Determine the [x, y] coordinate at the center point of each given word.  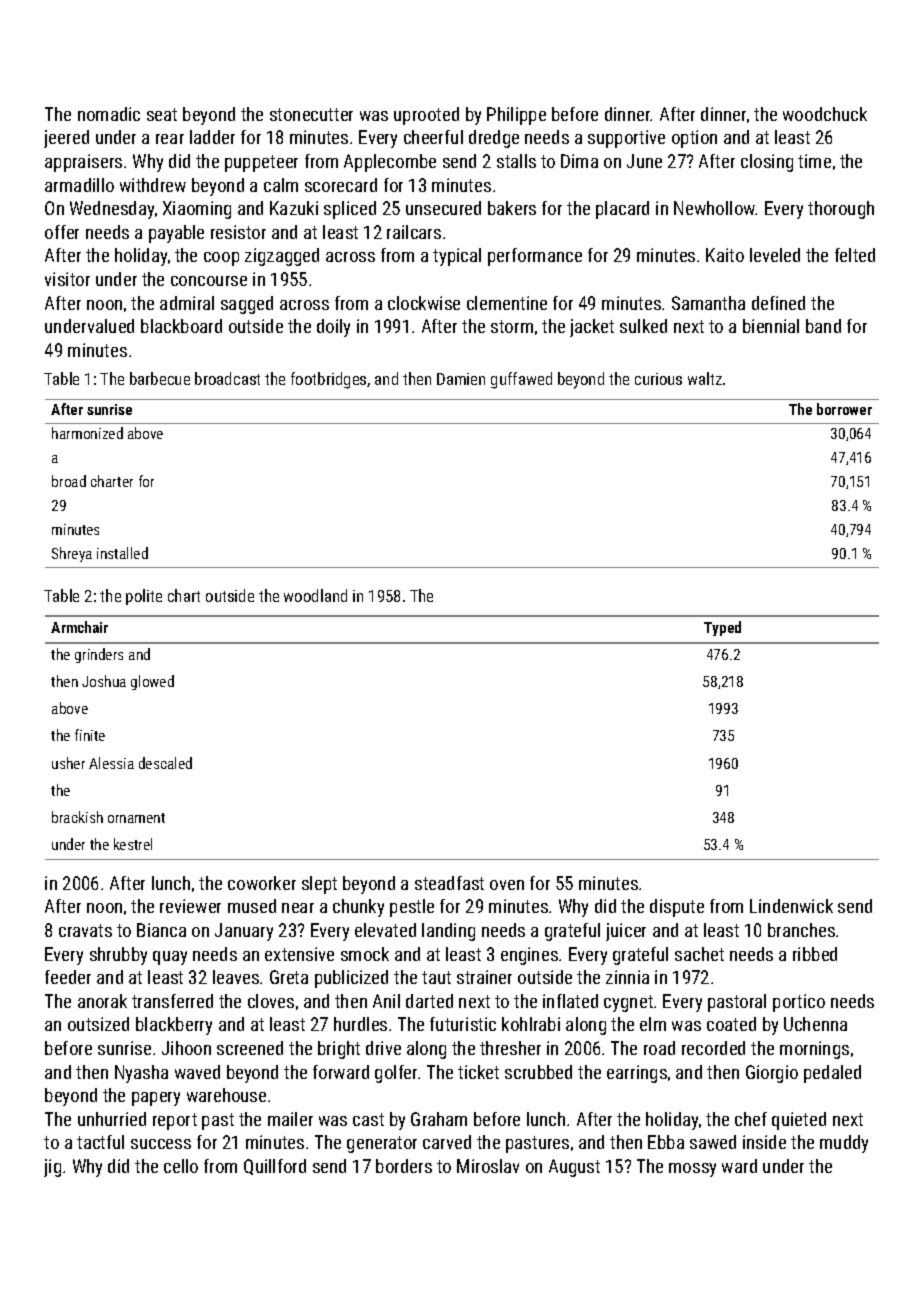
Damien [461, 379]
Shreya [72, 554]
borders [404, 1166]
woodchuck [825, 114]
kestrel [133, 844]
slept [319, 885]
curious [658, 379]
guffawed [521, 380]
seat [162, 114]
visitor [67, 279]
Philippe [516, 116]
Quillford [275, 1167]
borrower [844, 409]
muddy [844, 1144]
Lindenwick [791, 906]
